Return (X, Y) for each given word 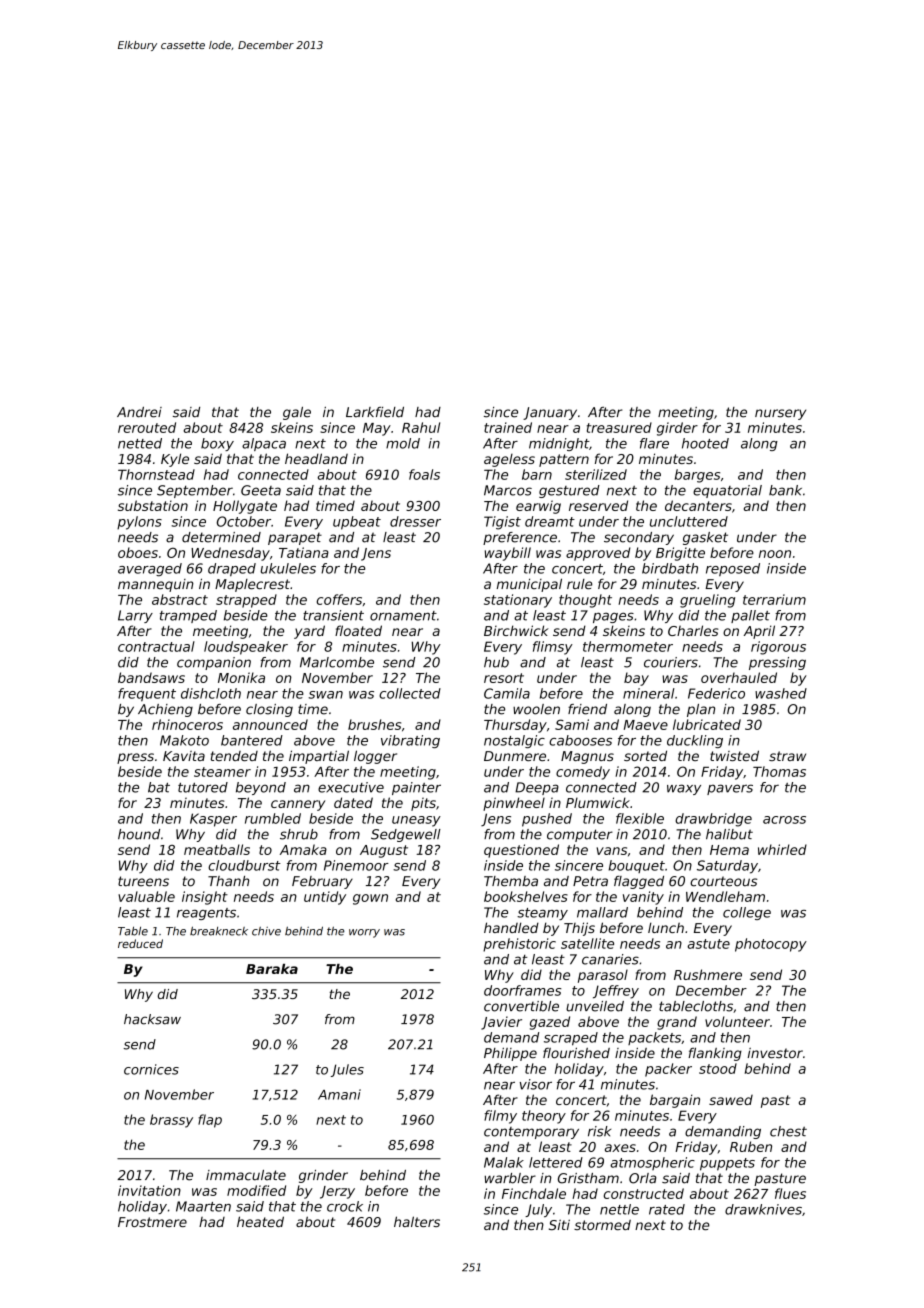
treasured (619, 427)
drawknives (763, 1209)
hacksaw (152, 1019)
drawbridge (713, 820)
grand (677, 1023)
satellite (587, 943)
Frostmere (152, 1222)
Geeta (261, 490)
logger (375, 757)
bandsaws (151, 677)
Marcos (508, 490)
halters (417, 1221)
